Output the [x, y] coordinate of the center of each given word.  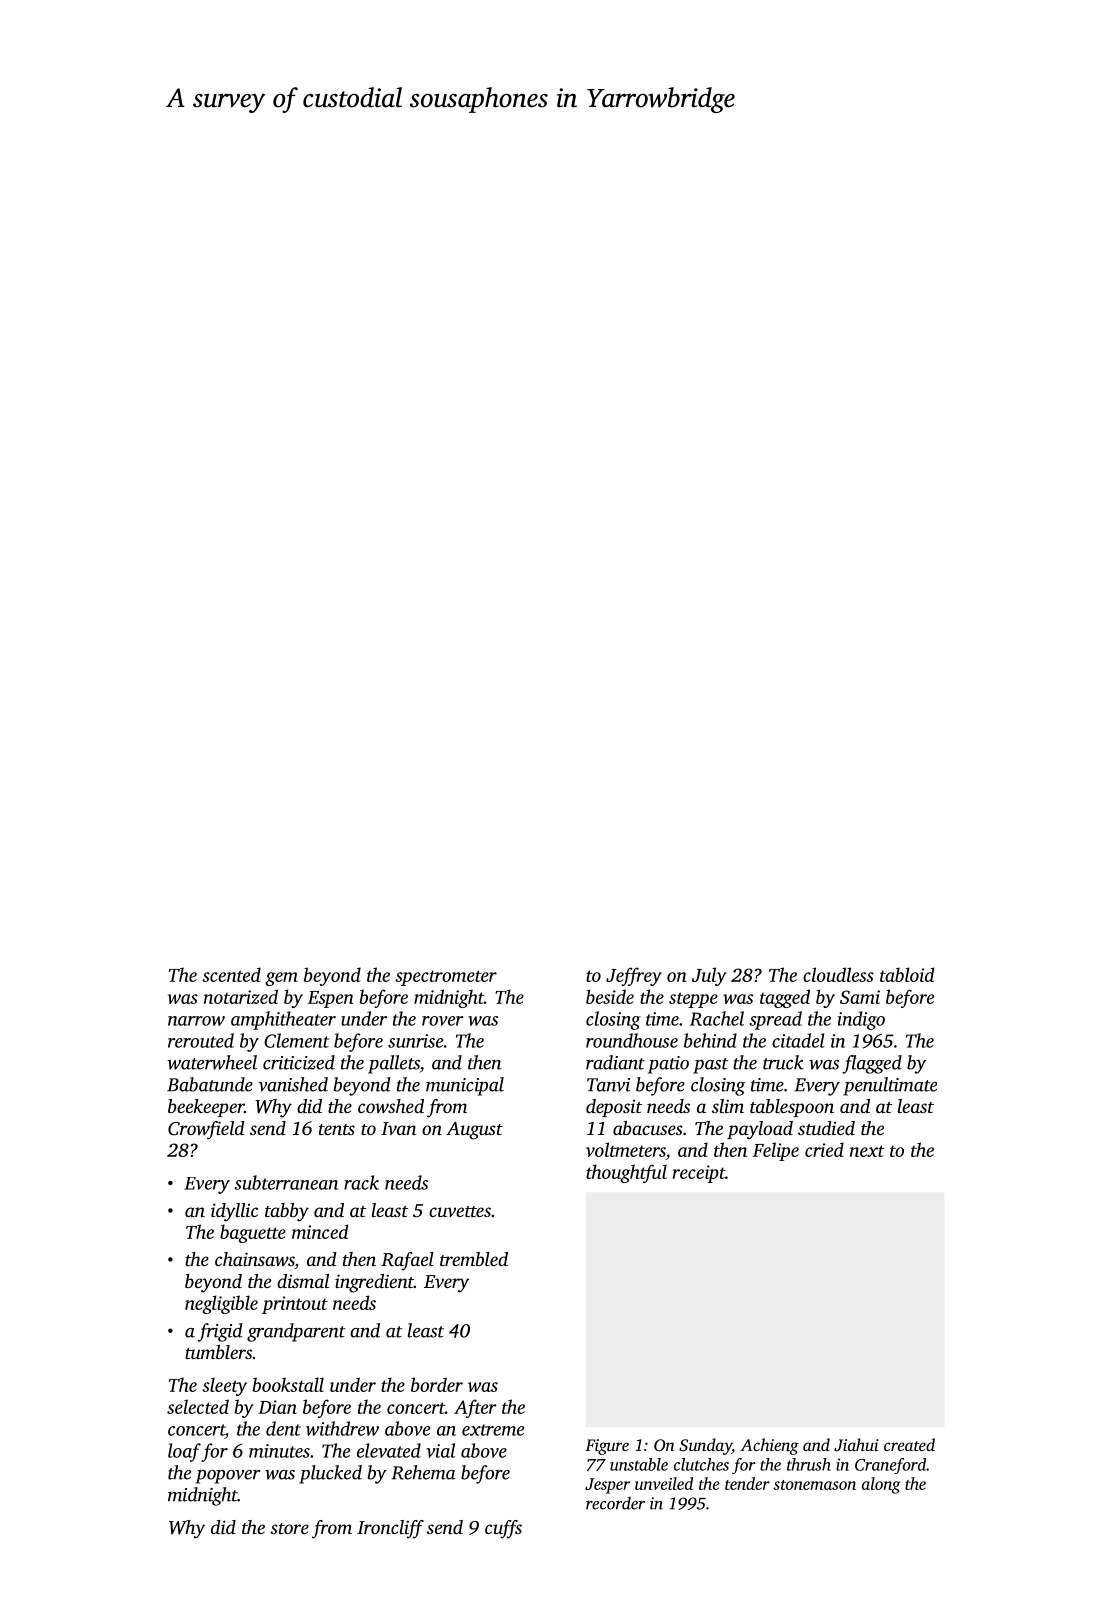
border [437, 1384]
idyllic [234, 1212]
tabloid [907, 974]
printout [295, 1305]
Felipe [776, 1151]
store [289, 1528]
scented [231, 974]
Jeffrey [634, 976]
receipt [699, 1174]
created [909, 1444]
